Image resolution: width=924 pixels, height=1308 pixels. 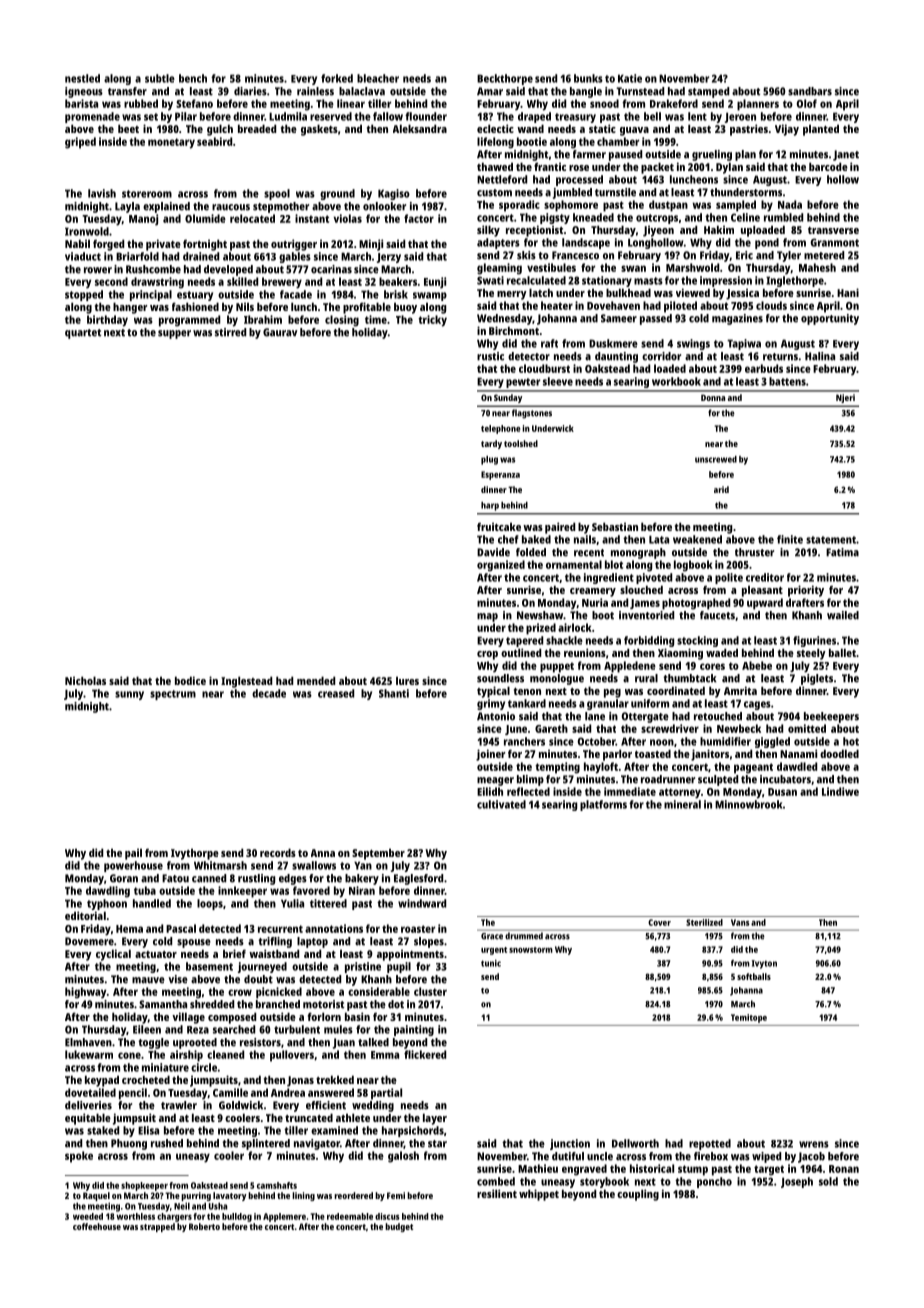 What do you see at coordinates (505, 79) in the document?
I see `Beckthorpe` at bounding box center [505, 79].
